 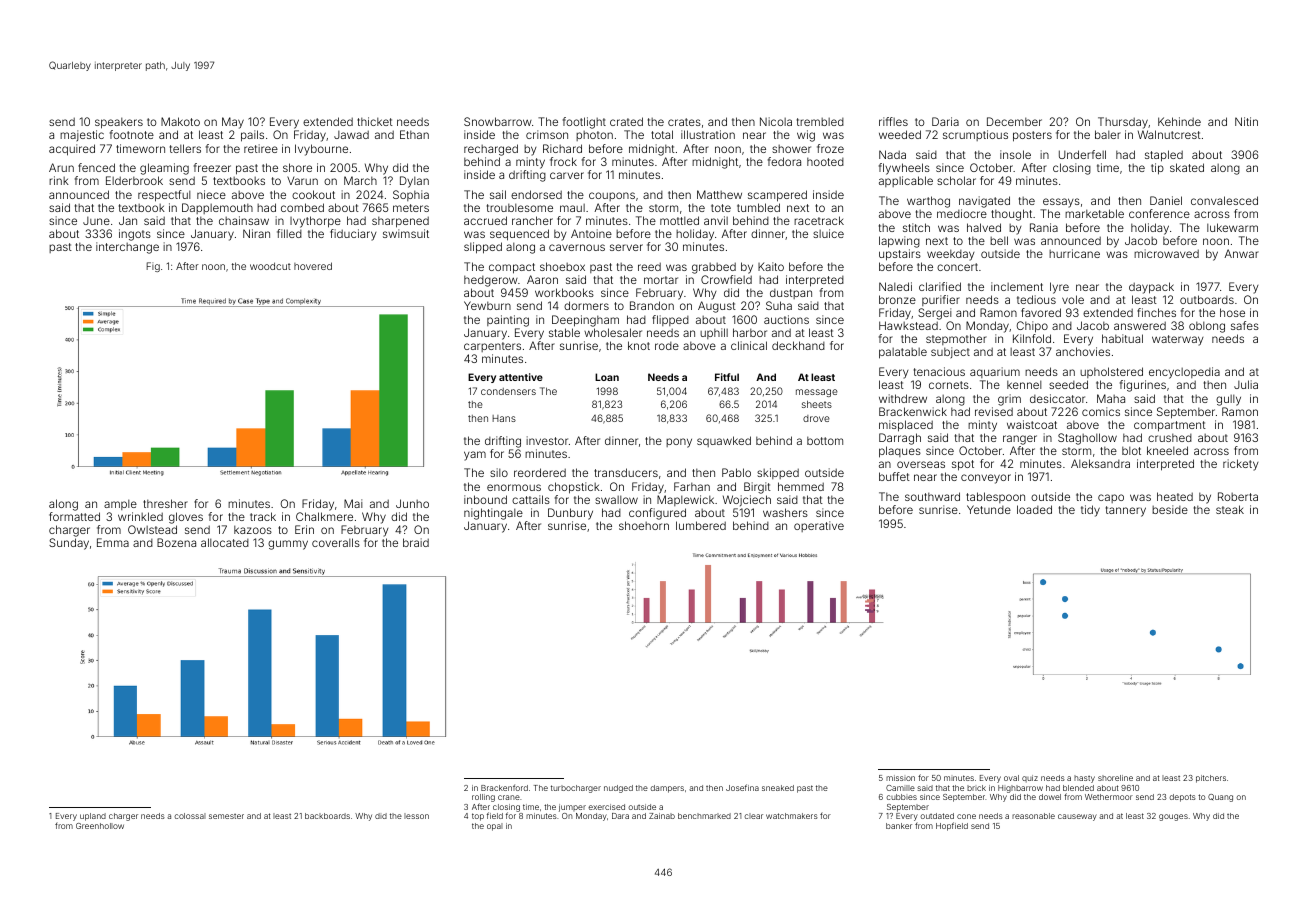 What do you see at coordinates (225, 542) in the image?
I see `allocated` at bounding box center [225, 542].
